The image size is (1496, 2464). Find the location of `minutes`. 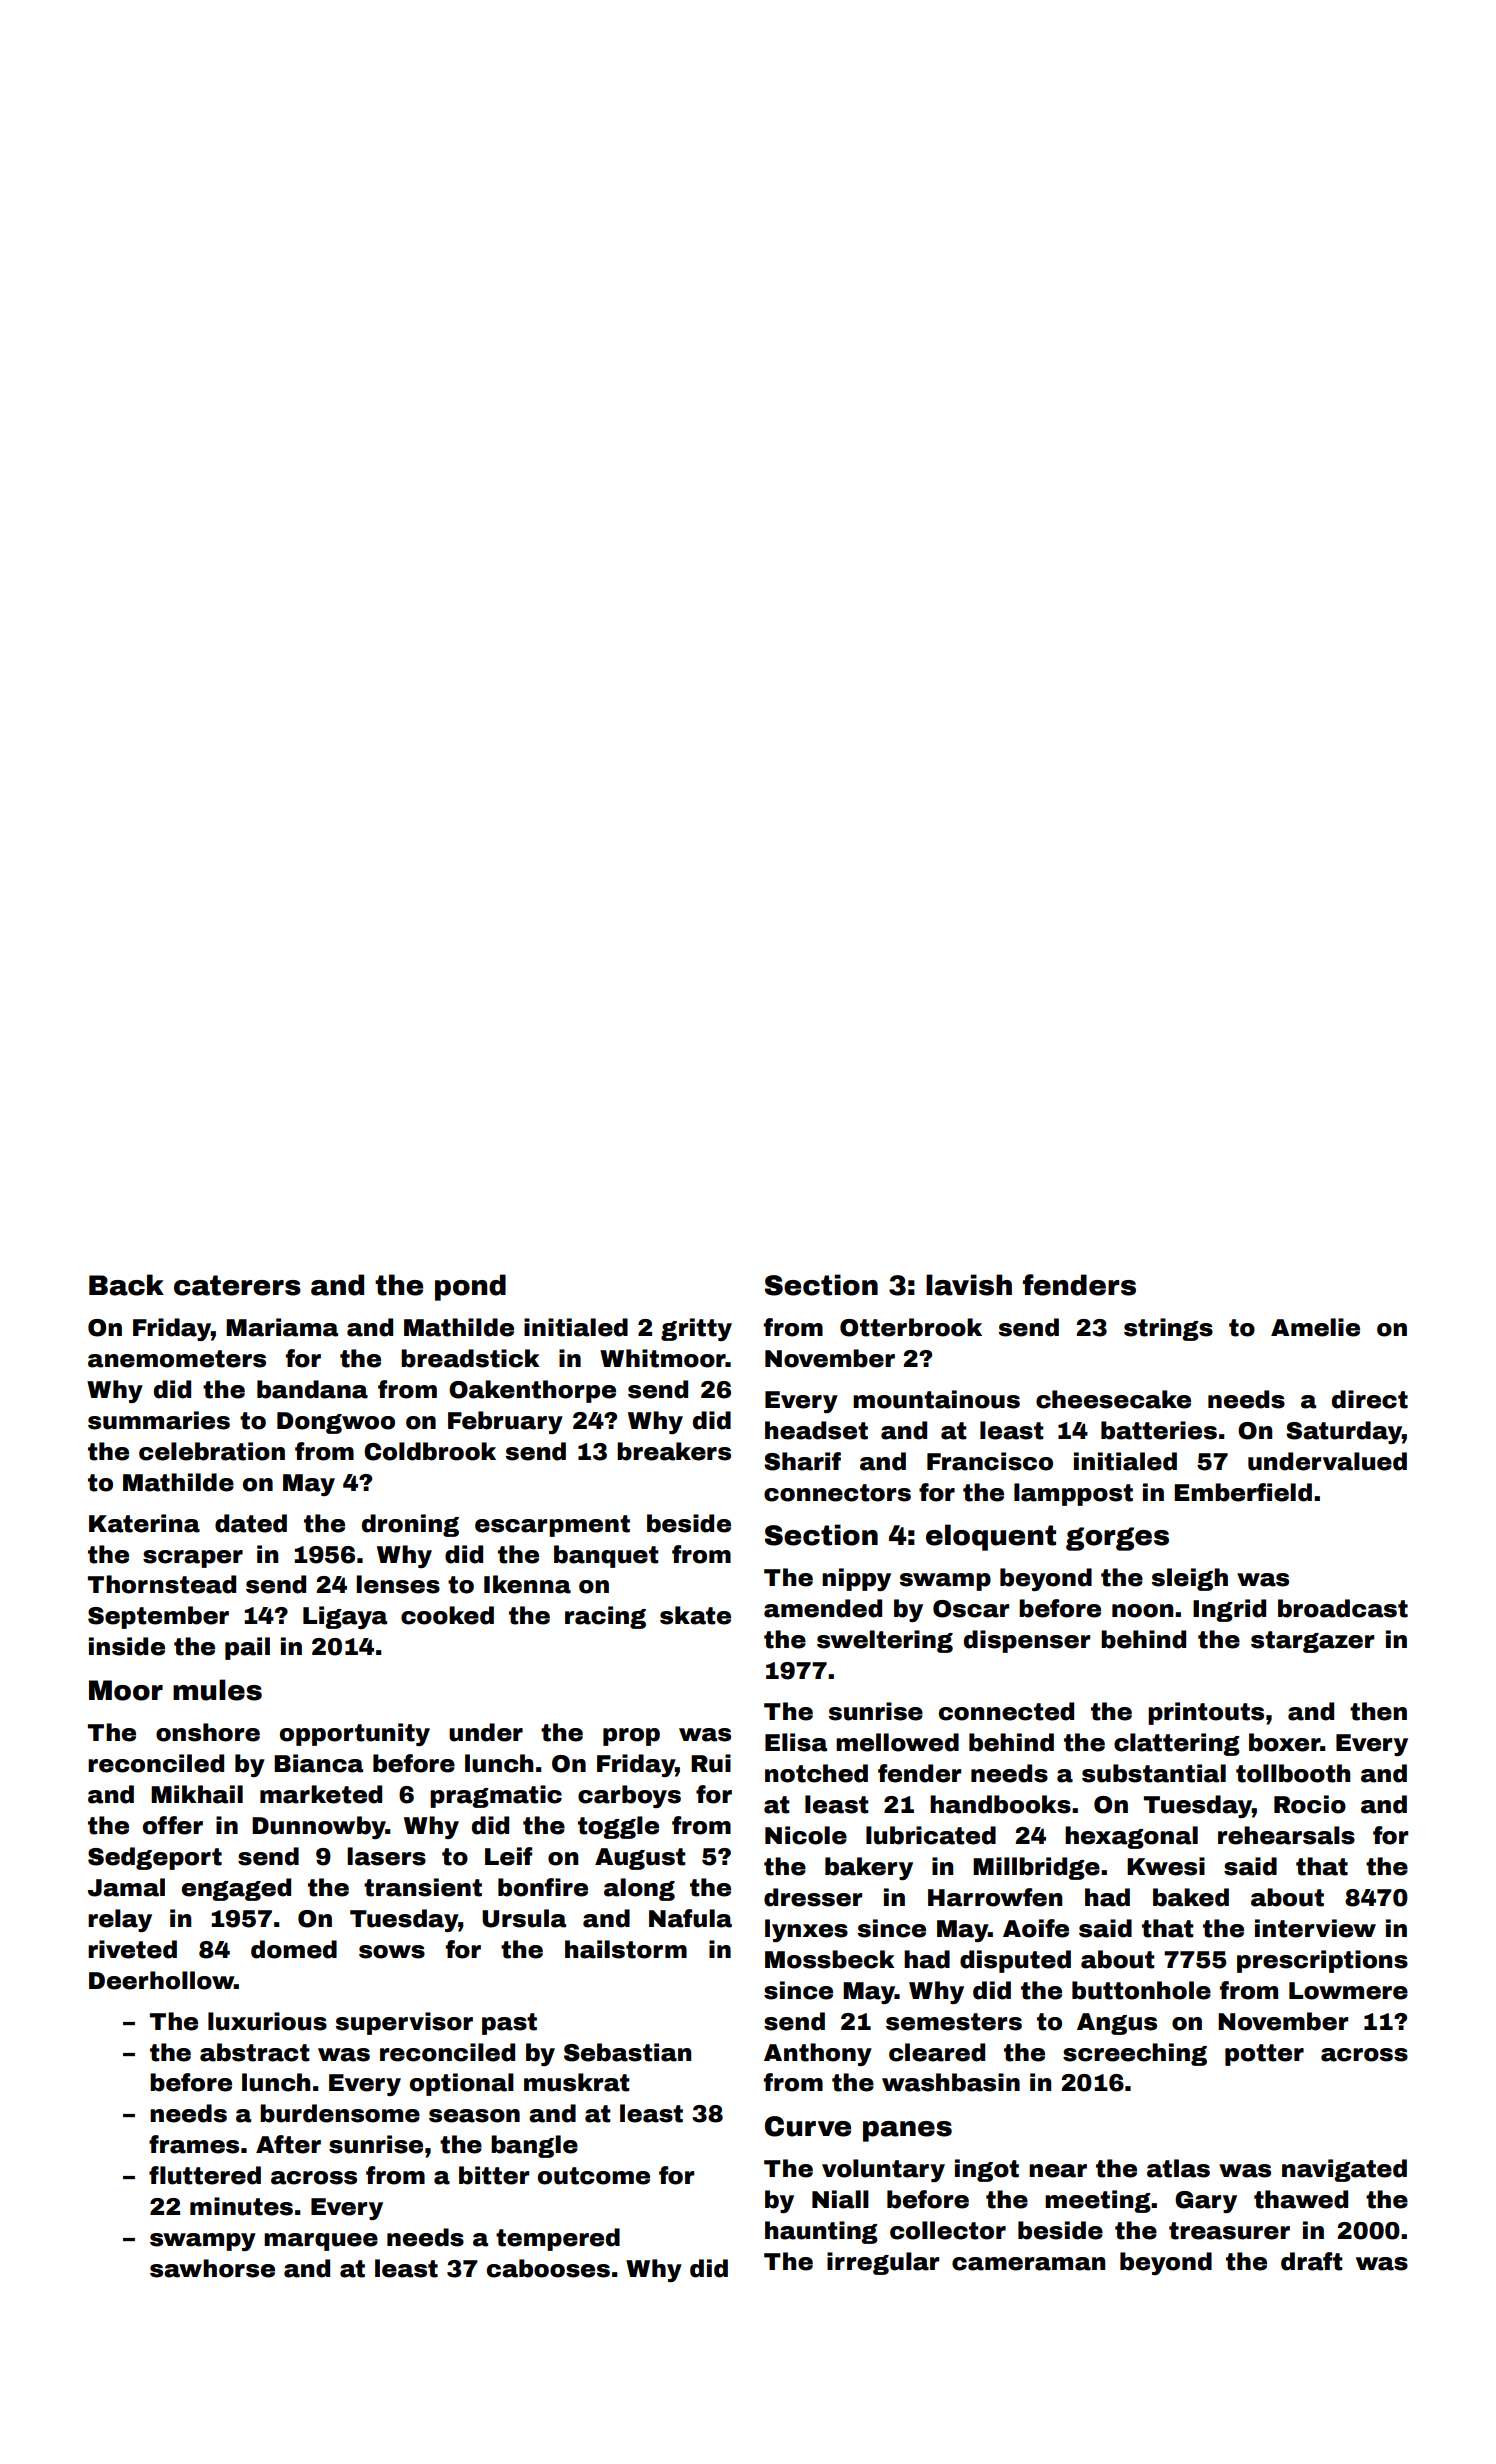

minutes is located at coordinates (241, 2206).
